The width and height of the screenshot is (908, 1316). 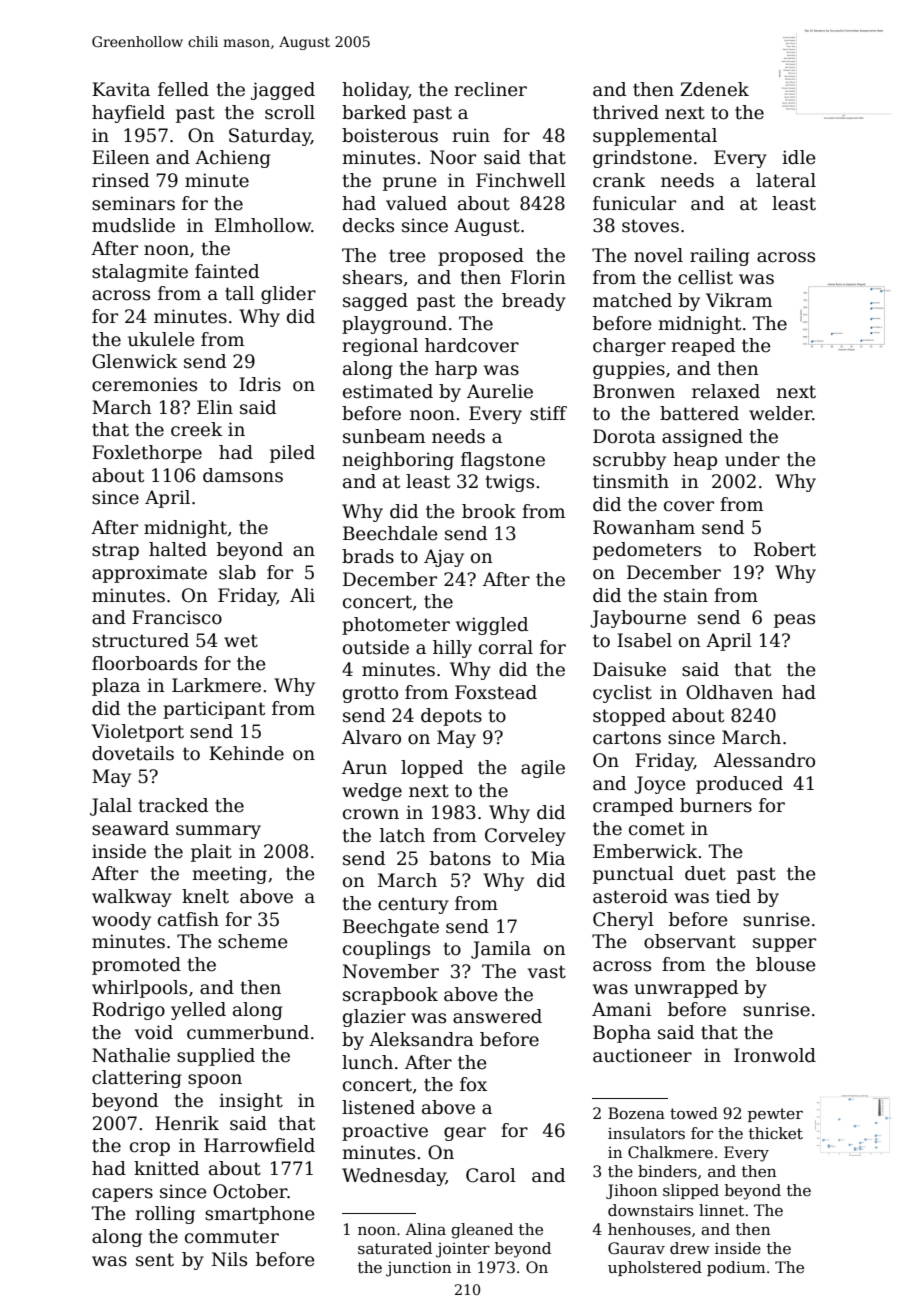 I want to click on hilly, so click(x=452, y=649).
